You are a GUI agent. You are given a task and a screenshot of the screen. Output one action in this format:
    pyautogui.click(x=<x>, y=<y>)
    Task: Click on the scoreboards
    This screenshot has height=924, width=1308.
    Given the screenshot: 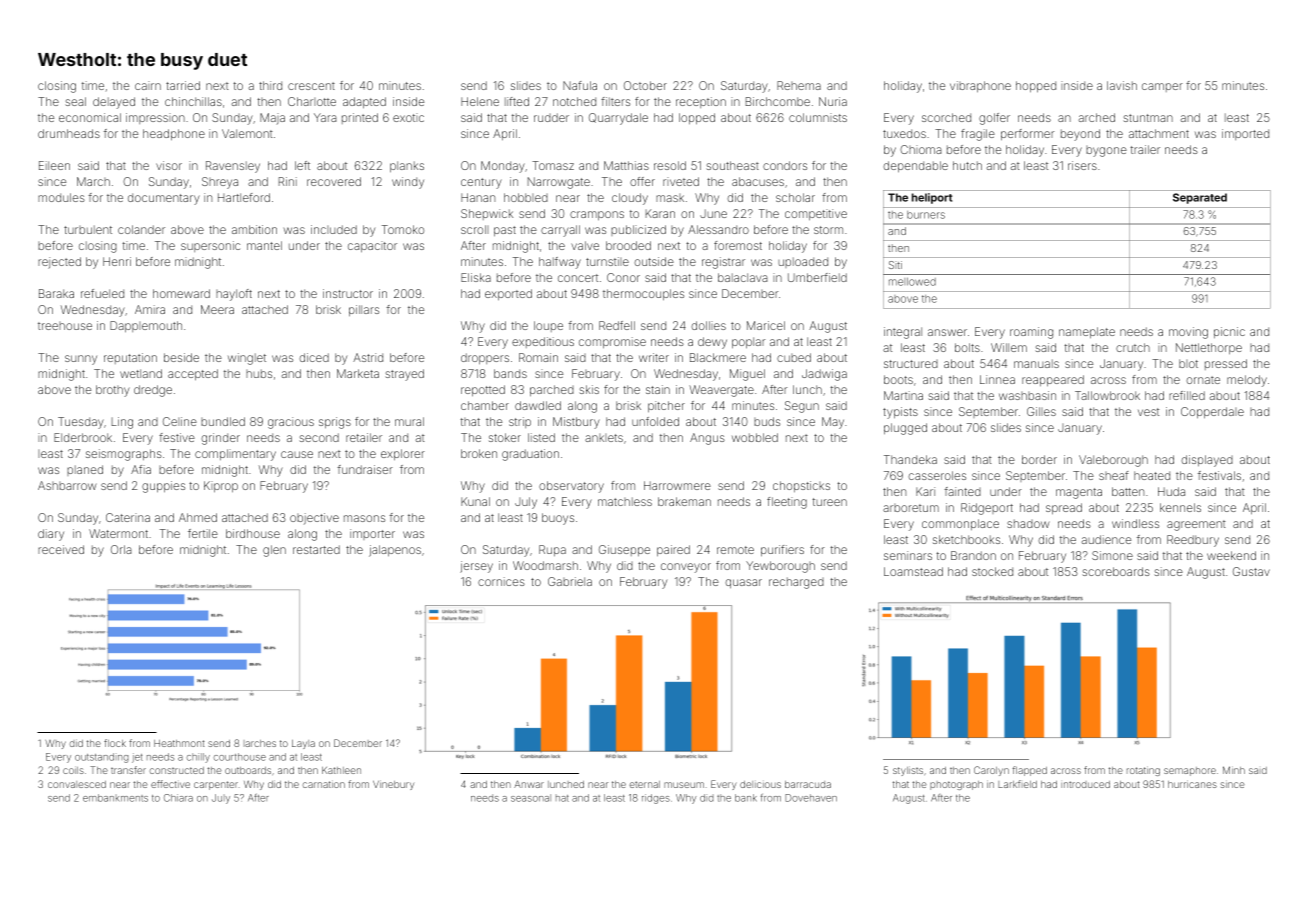 What is the action you would take?
    pyautogui.click(x=1116, y=571)
